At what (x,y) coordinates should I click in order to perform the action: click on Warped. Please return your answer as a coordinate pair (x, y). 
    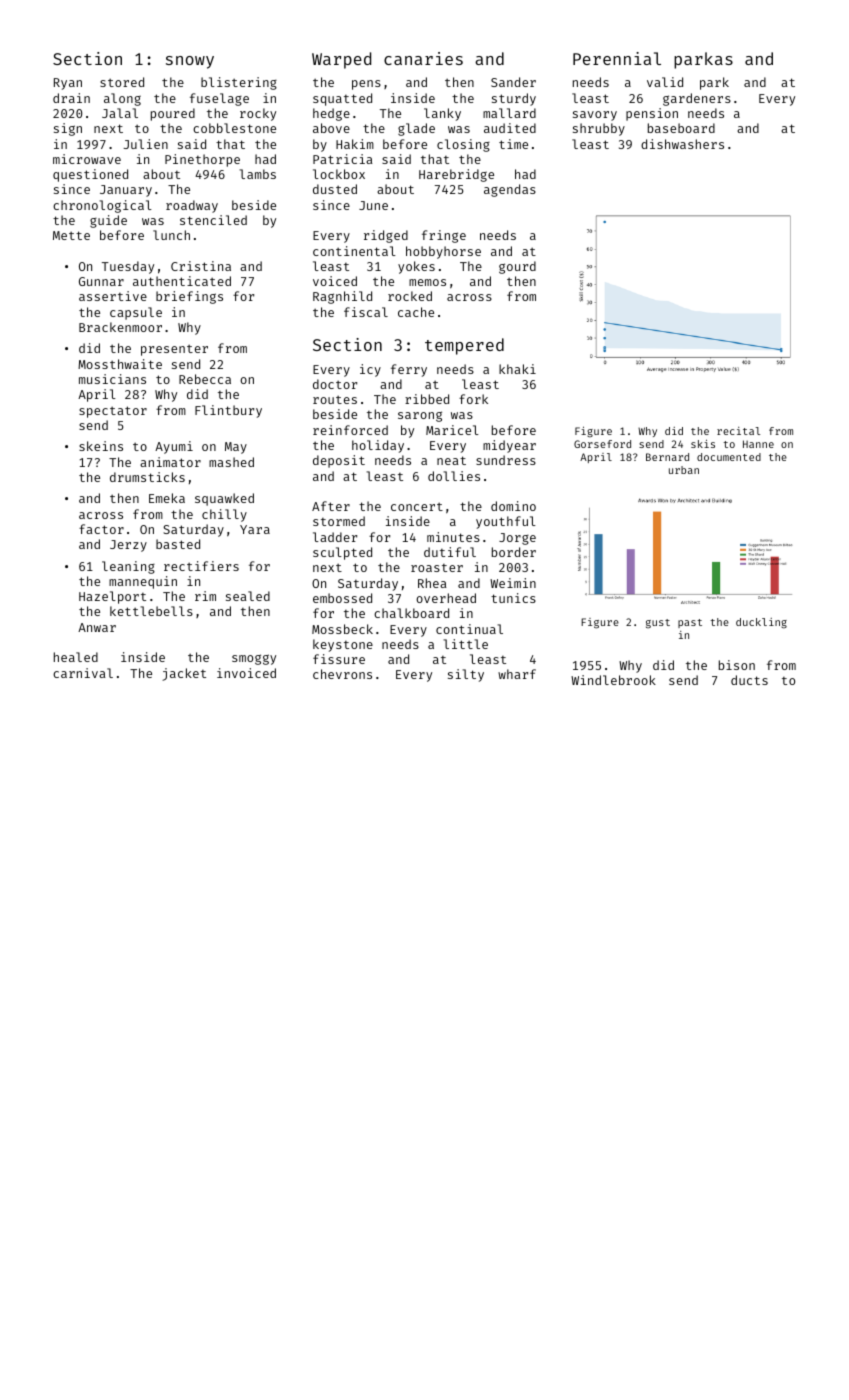
    Looking at the image, I should click on (341, 60).
